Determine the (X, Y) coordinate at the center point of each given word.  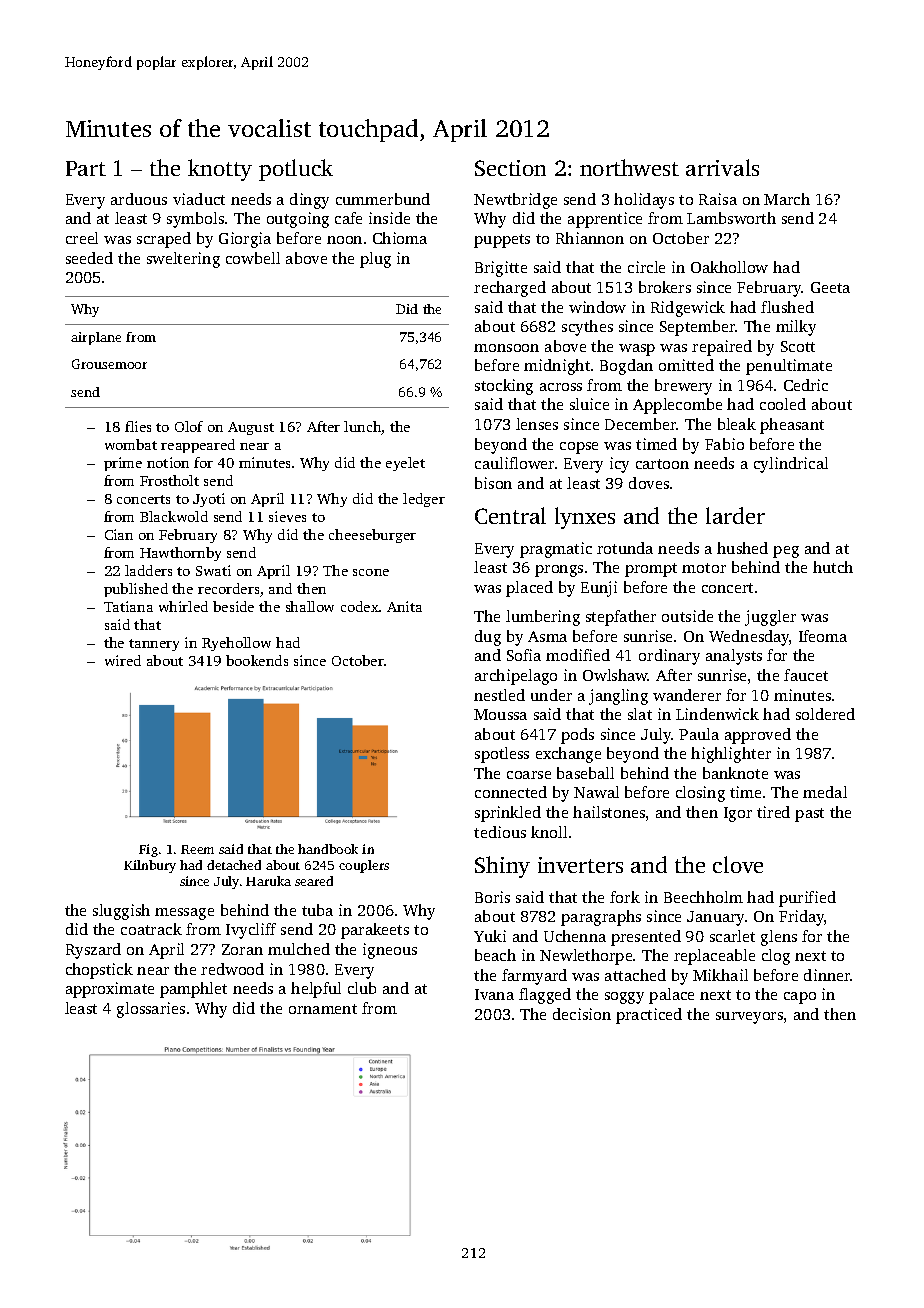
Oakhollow (729, 267)
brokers (665, 287)
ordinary (669, 657)
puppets (502, 241)
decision (582, 1014)
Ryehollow (236, 644)
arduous (139, 199)
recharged (510, 289)
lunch (363, 428)
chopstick (99, 971)
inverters (580, 865)
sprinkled (508, 814)
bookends (257, 660)
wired (123, 660)
